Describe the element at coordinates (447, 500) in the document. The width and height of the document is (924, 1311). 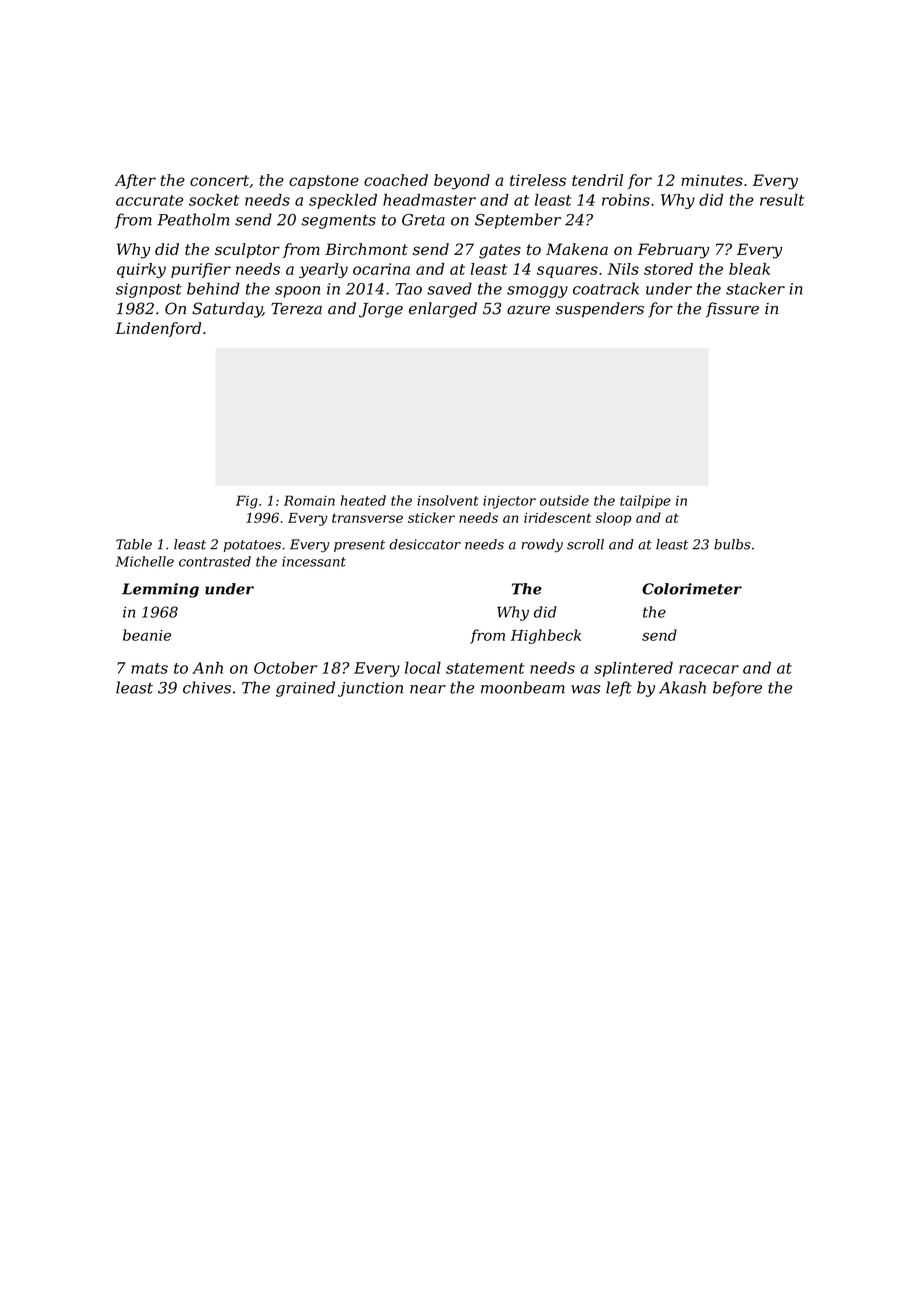
I see `insolvent` at that location.
